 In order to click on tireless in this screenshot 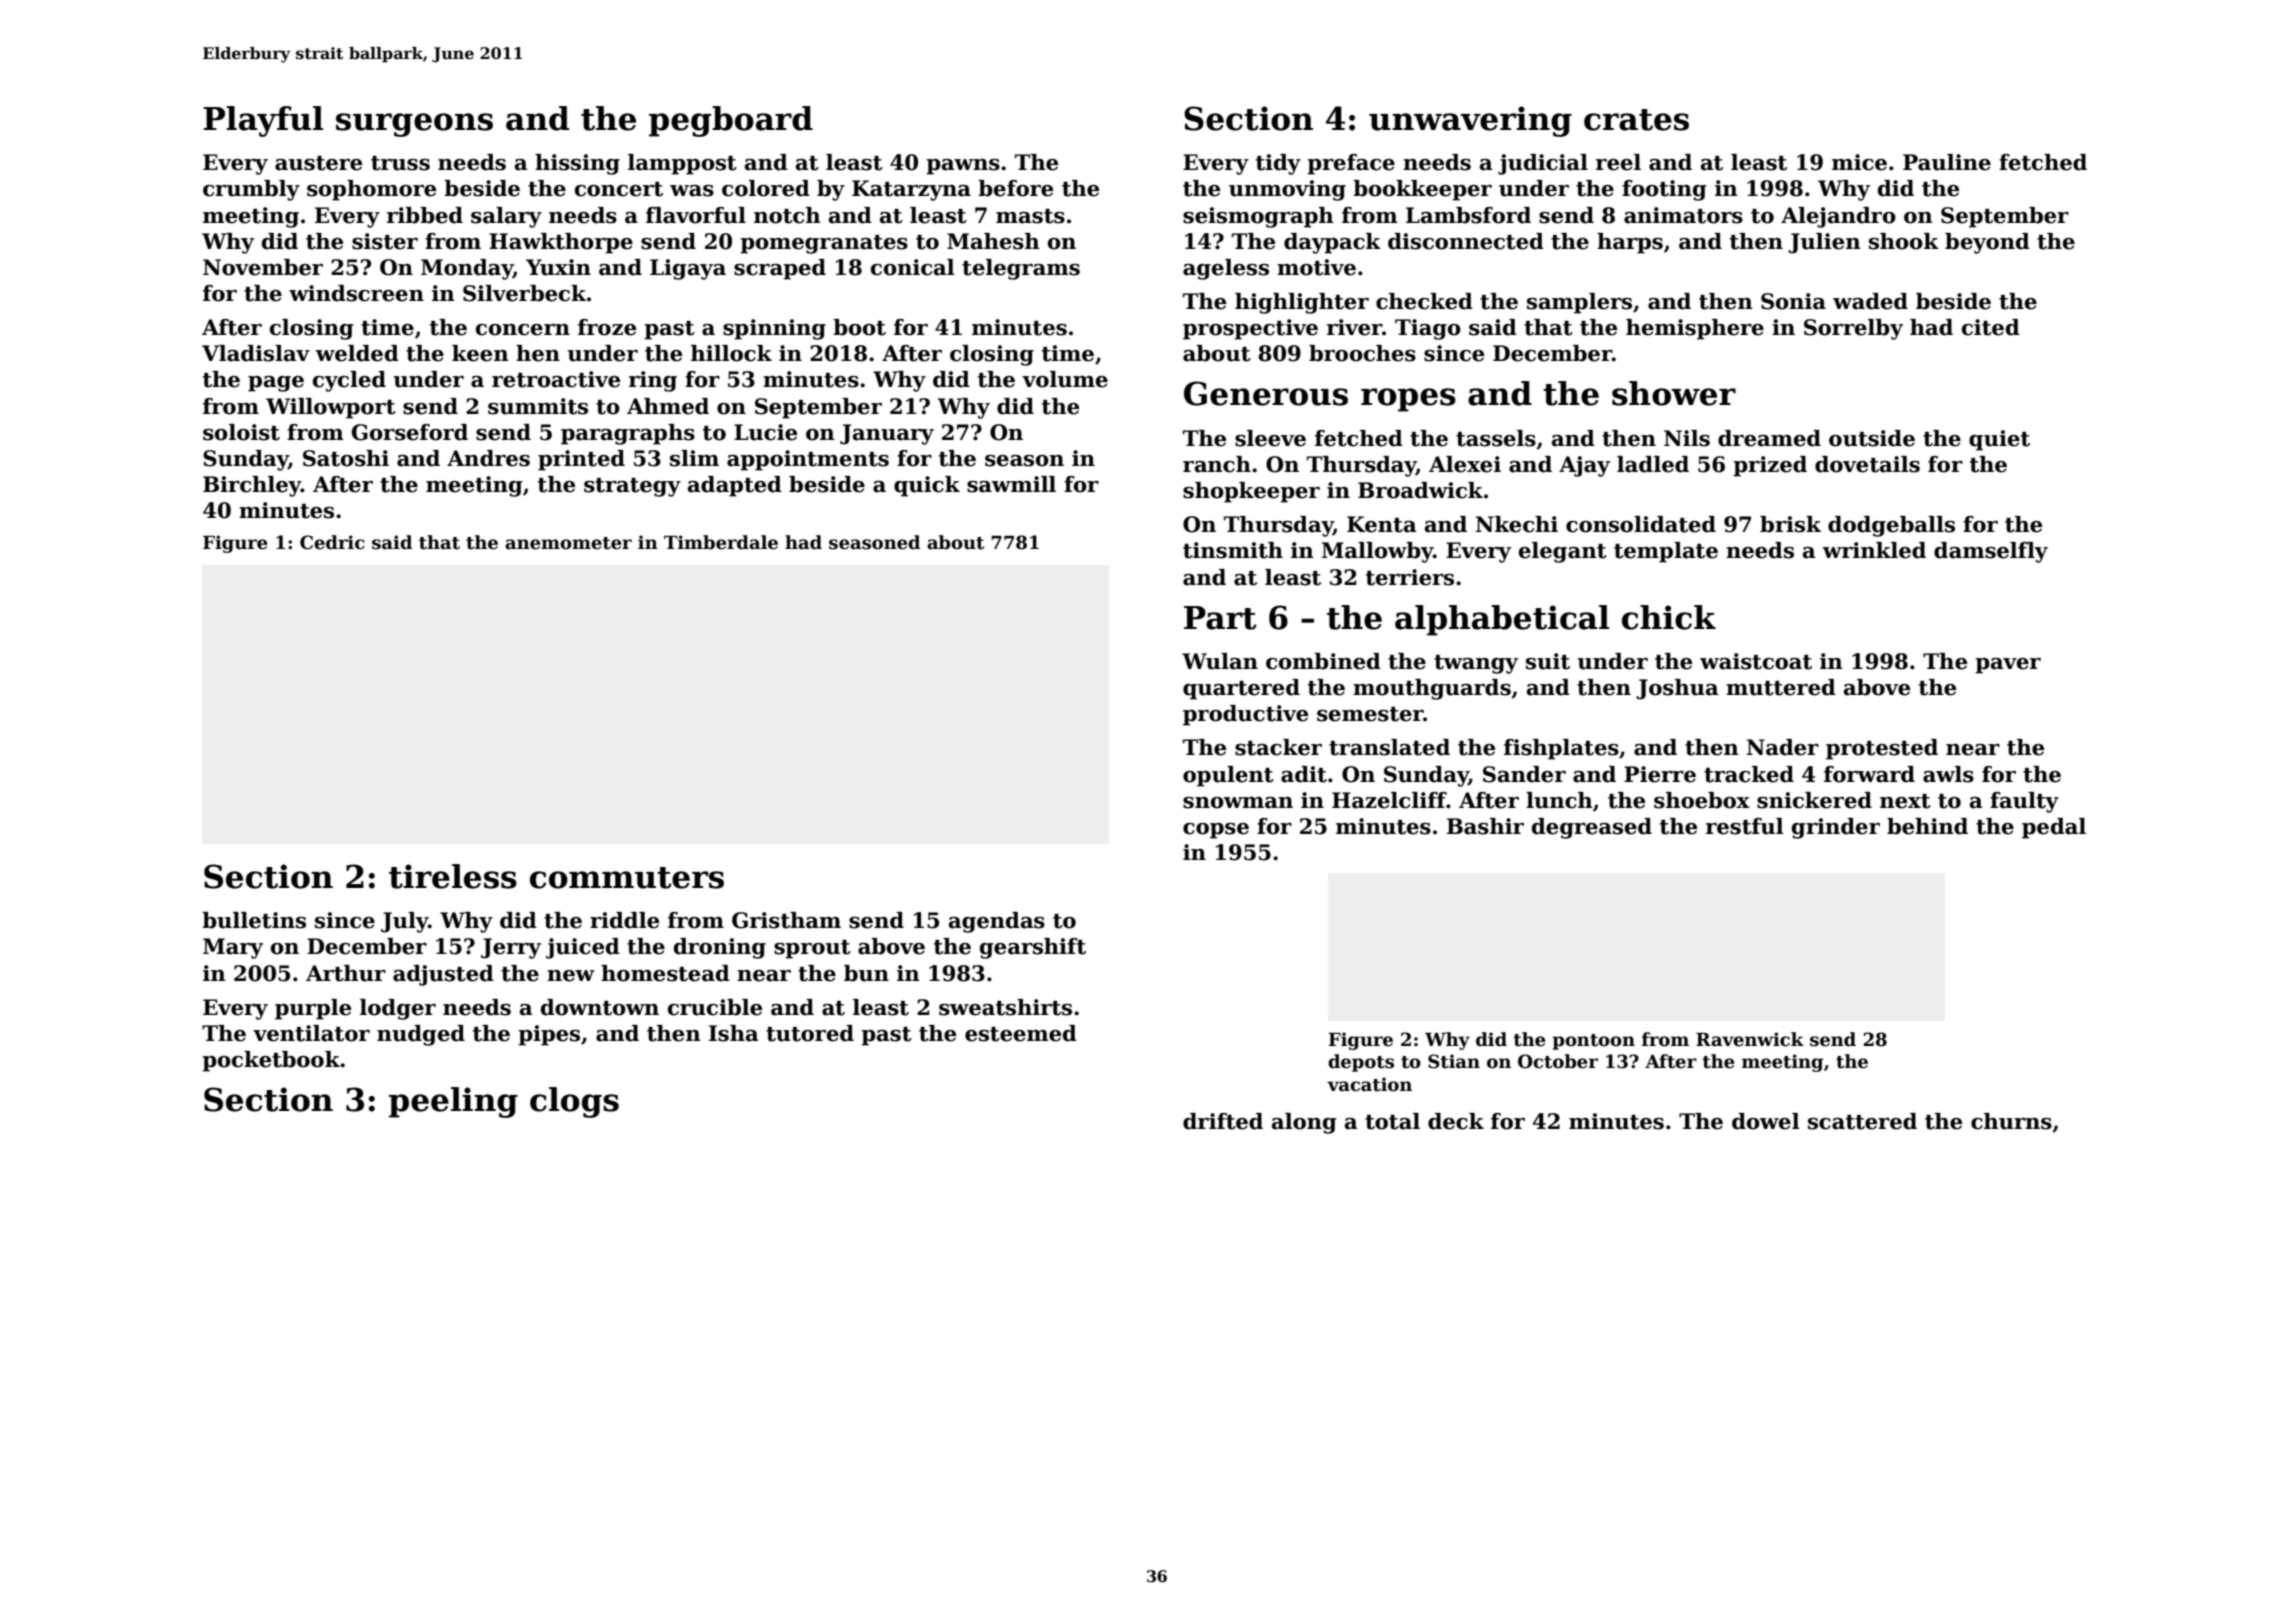, I will do `click(453, 876)`.
